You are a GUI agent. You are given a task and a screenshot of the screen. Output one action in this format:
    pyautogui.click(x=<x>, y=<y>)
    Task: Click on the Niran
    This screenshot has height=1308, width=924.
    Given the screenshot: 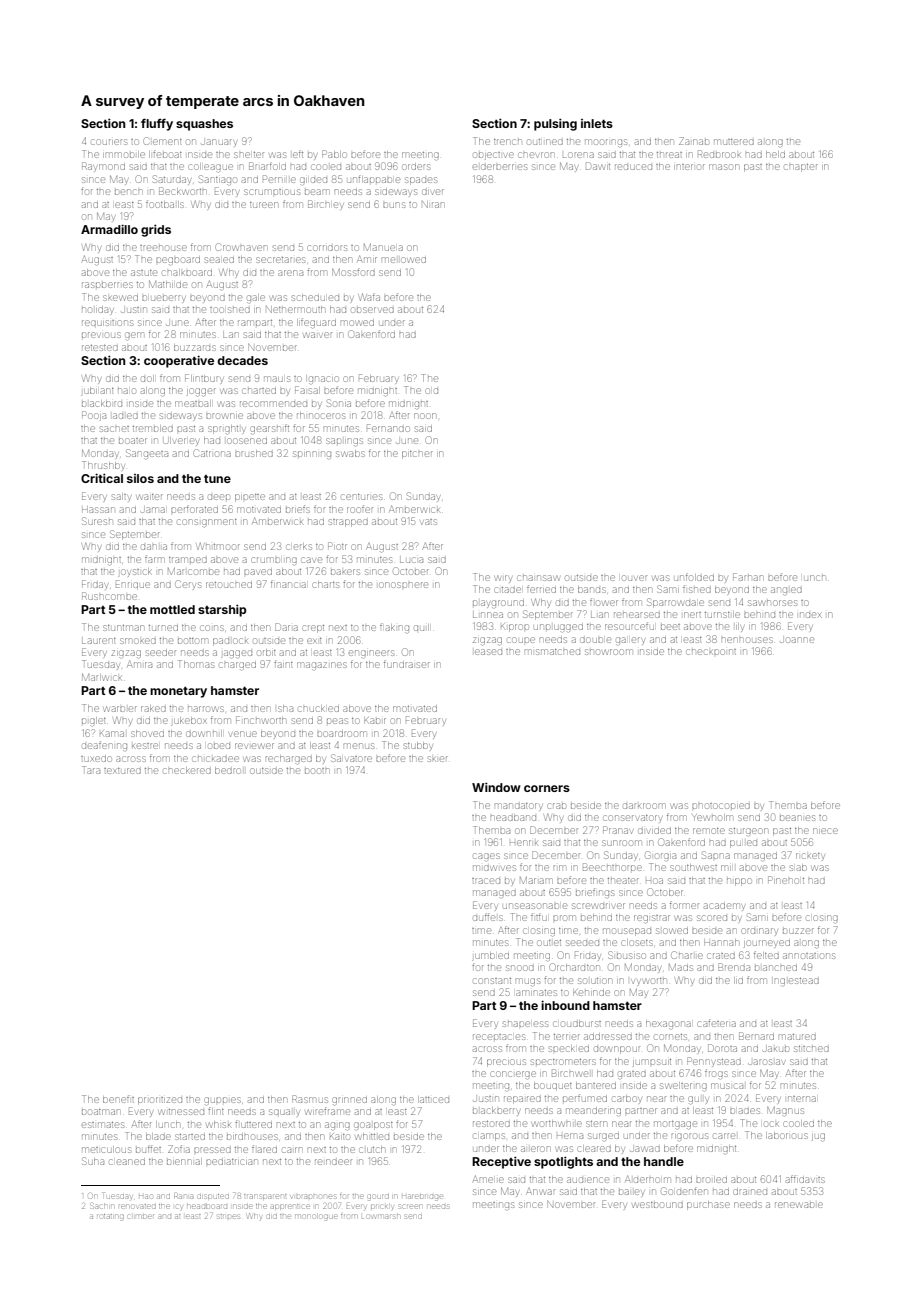 What is the action you would take?
    pyautogui.click(x=433, y=204)
